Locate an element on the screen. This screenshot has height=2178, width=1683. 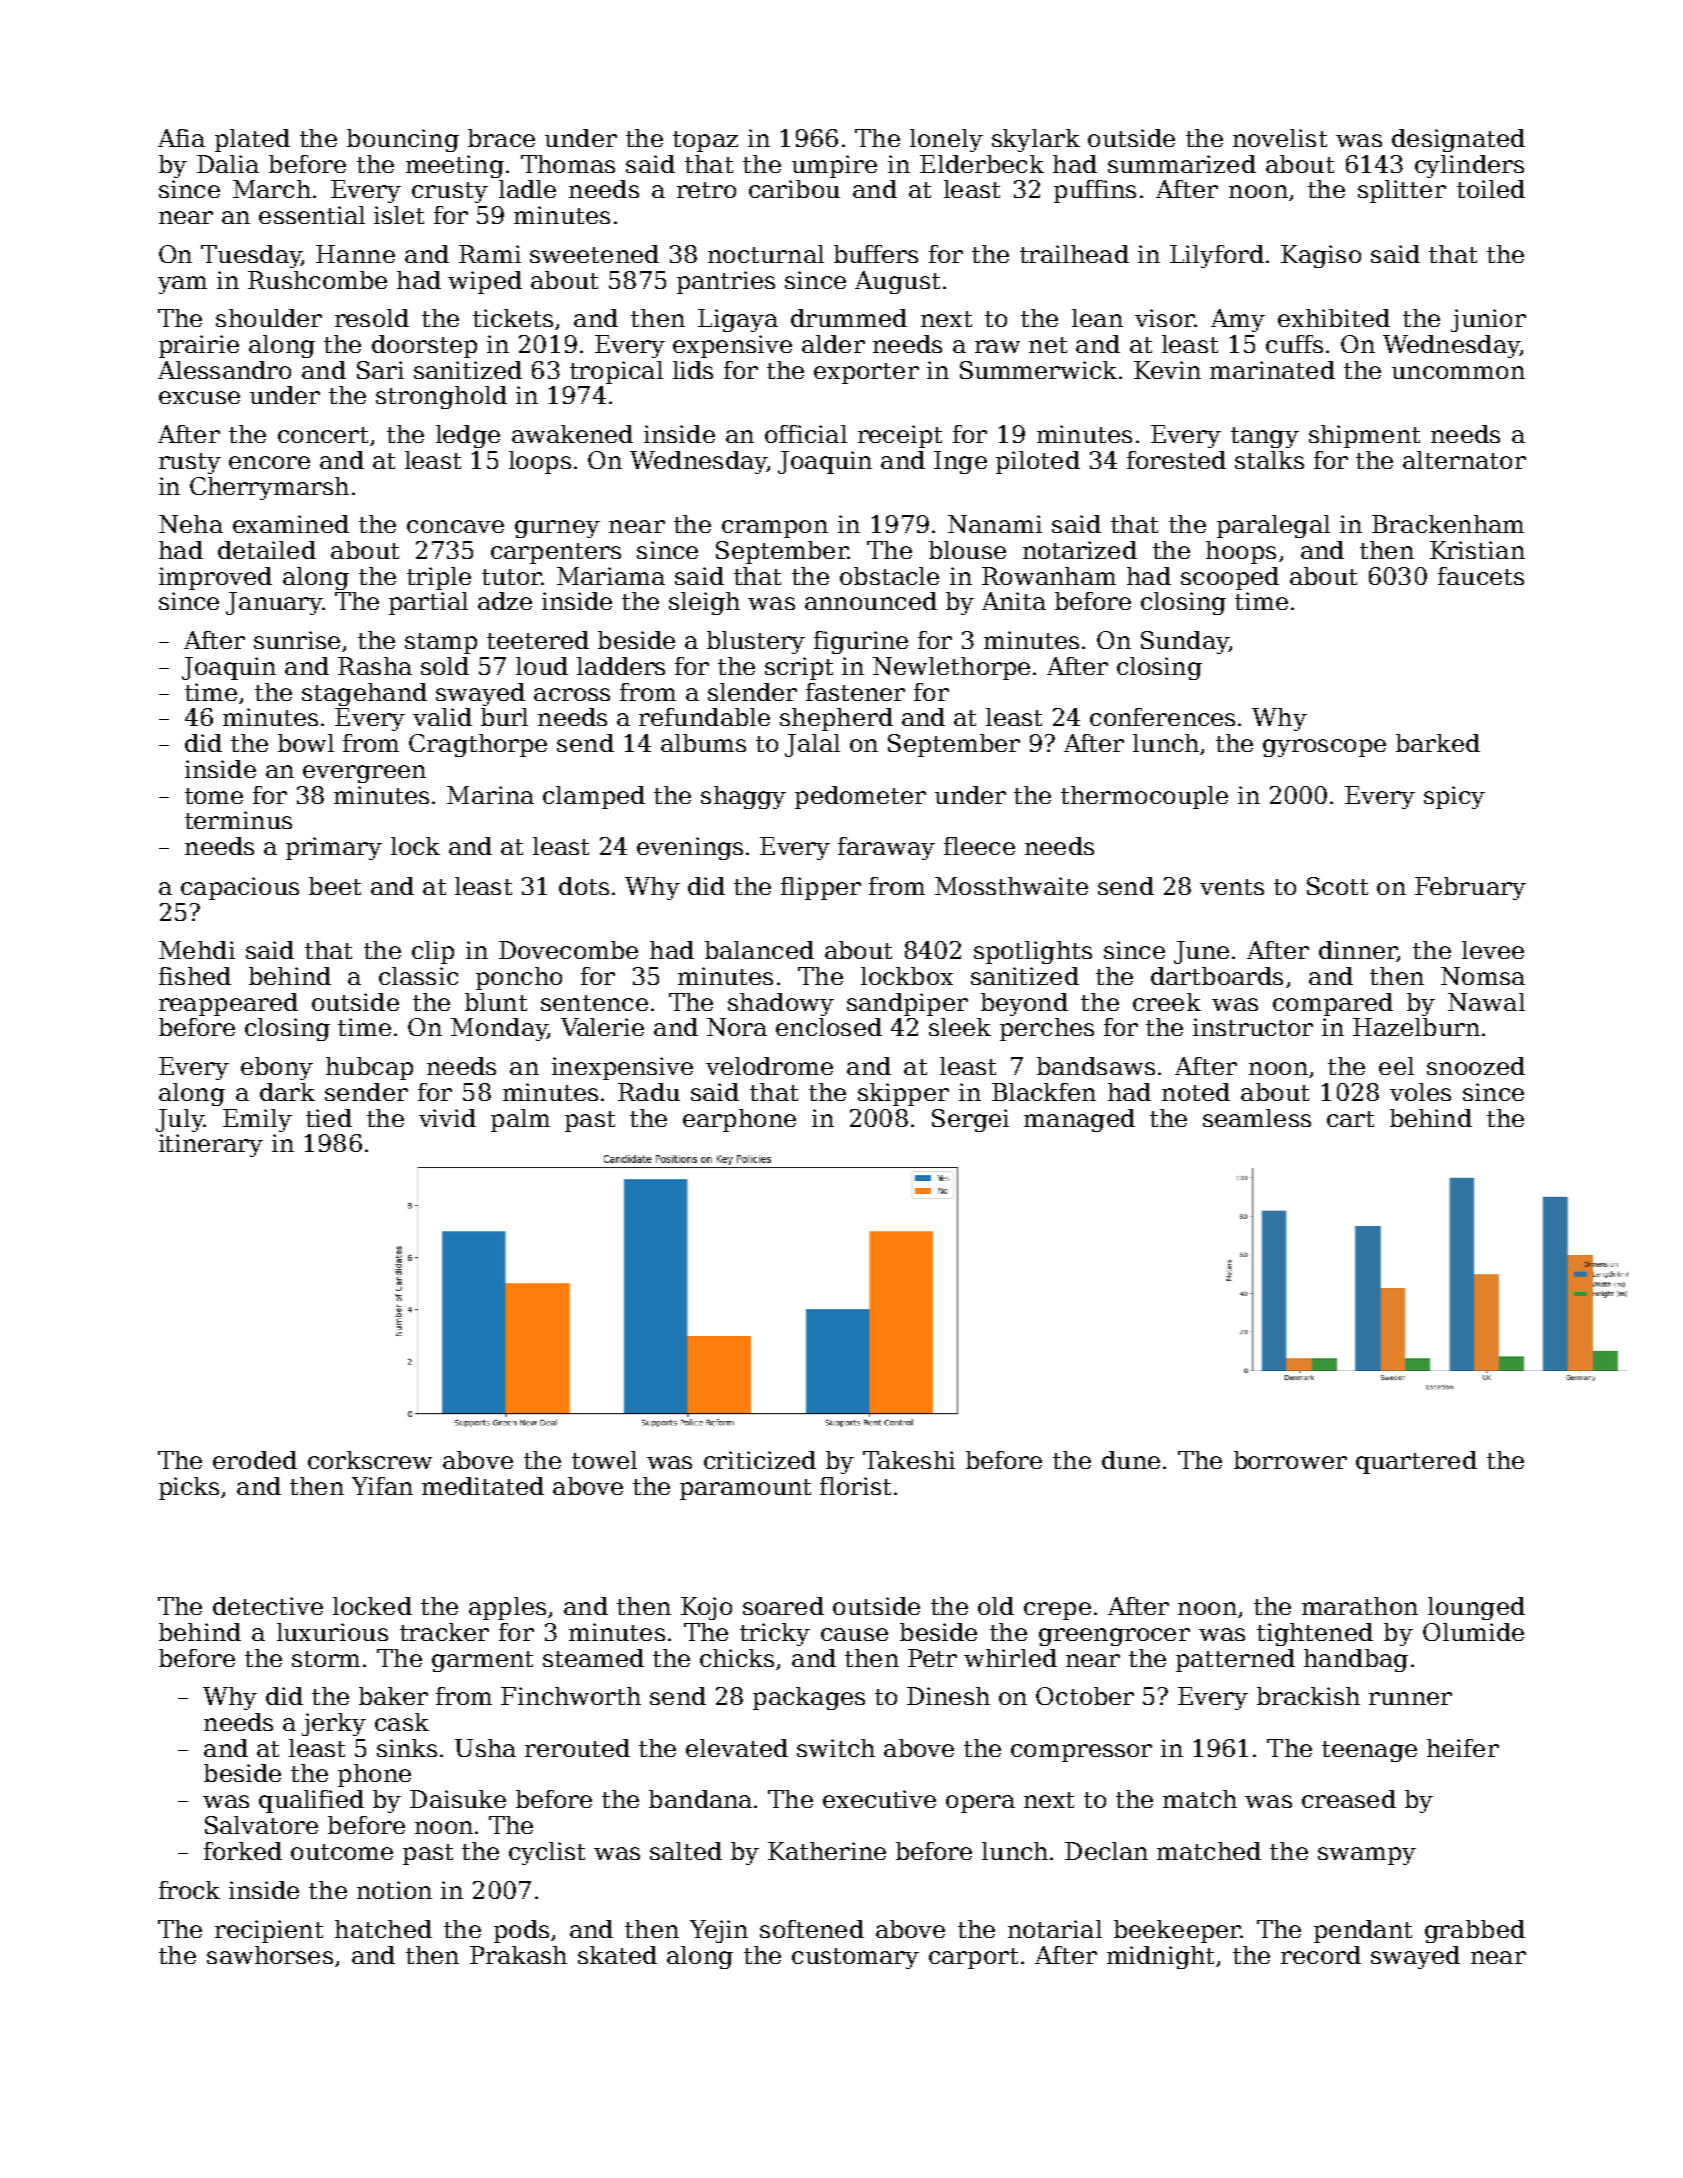
marathon is located at coordinates (1360, 1606).
